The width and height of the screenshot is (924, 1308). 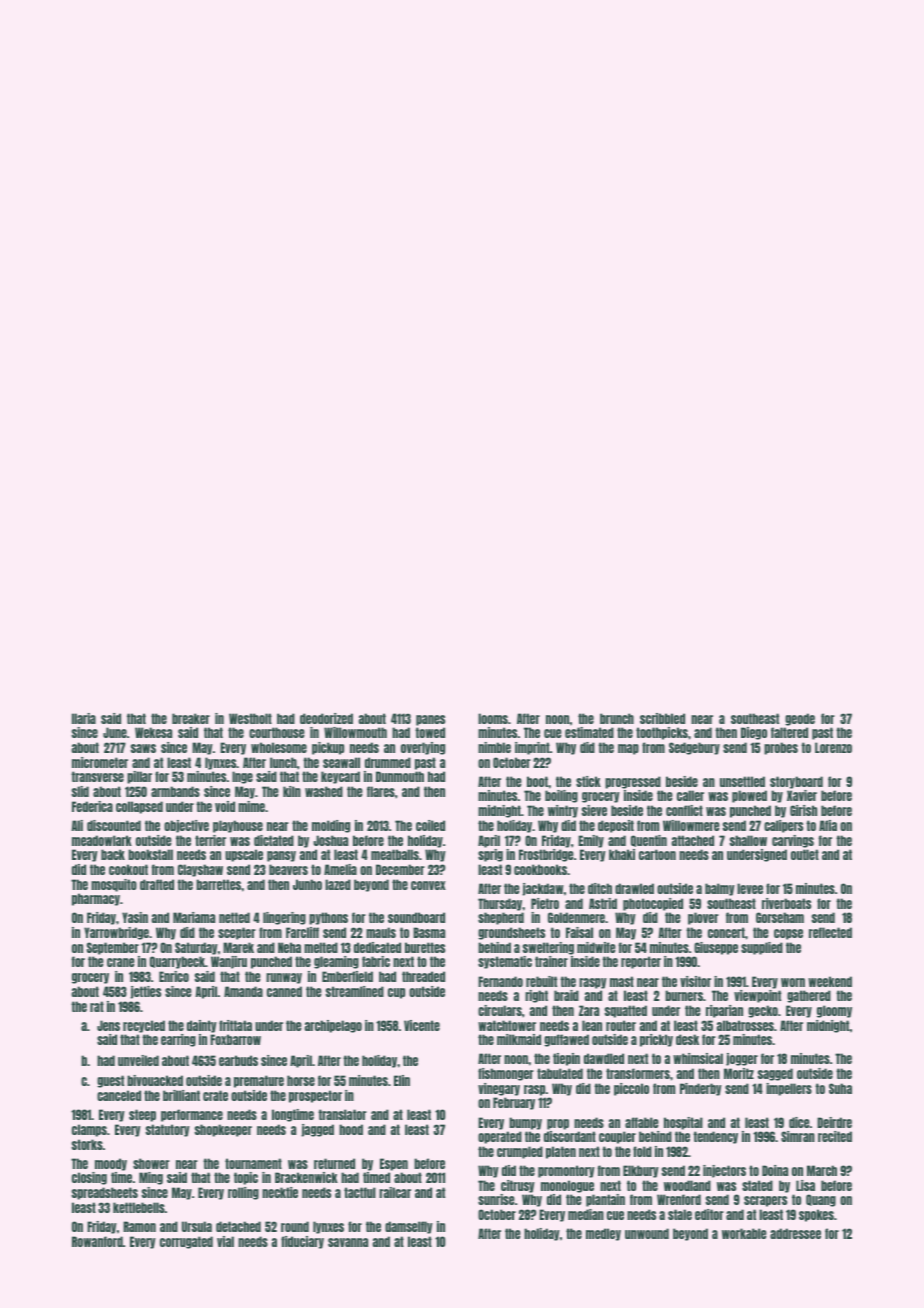 What do you see at coordinates (422, 1025) in the screenshot?
I see `Vicente` at bounding box center [422, 1025].
